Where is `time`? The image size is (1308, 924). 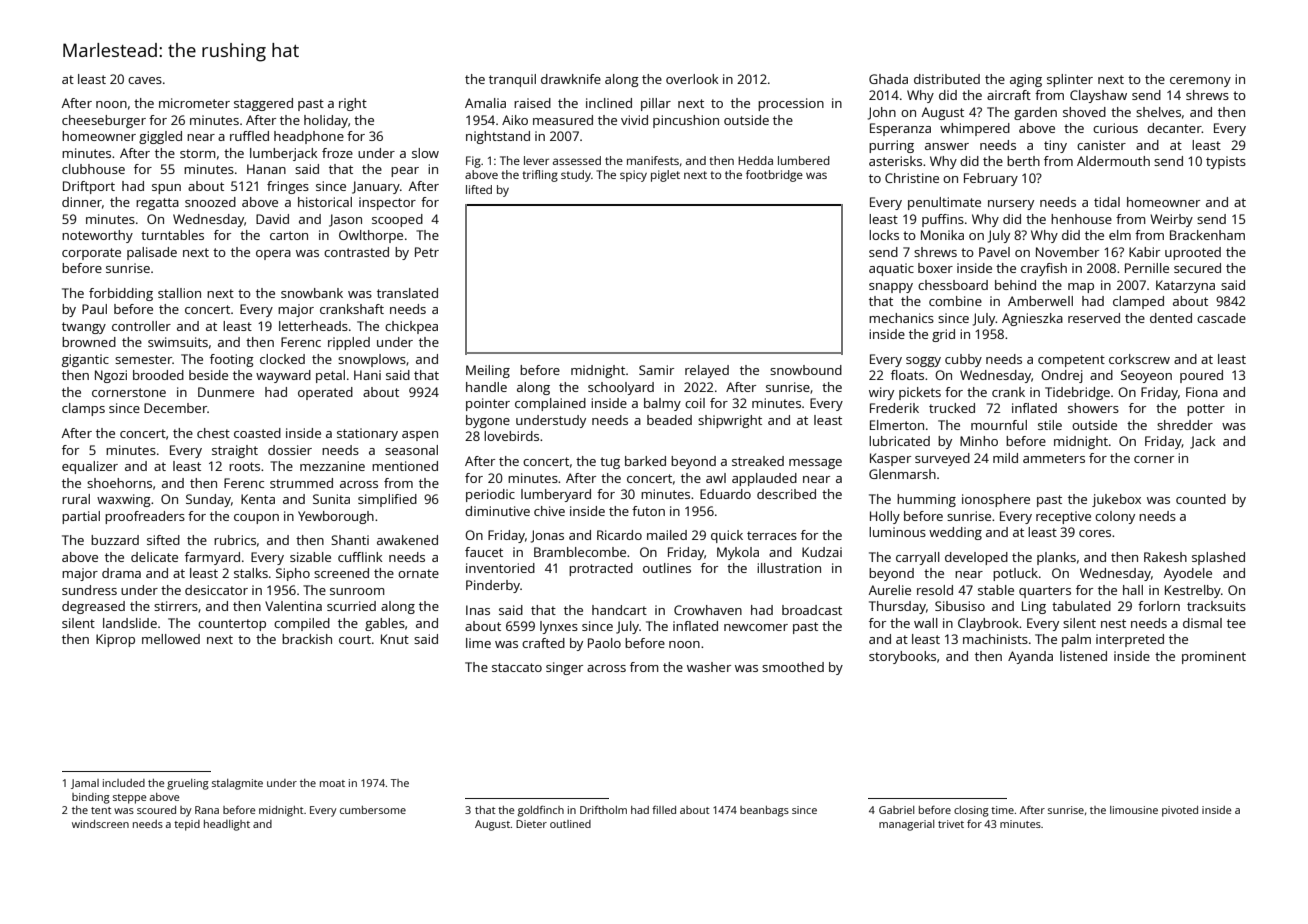
time is located at coordinates (1002, 810).
